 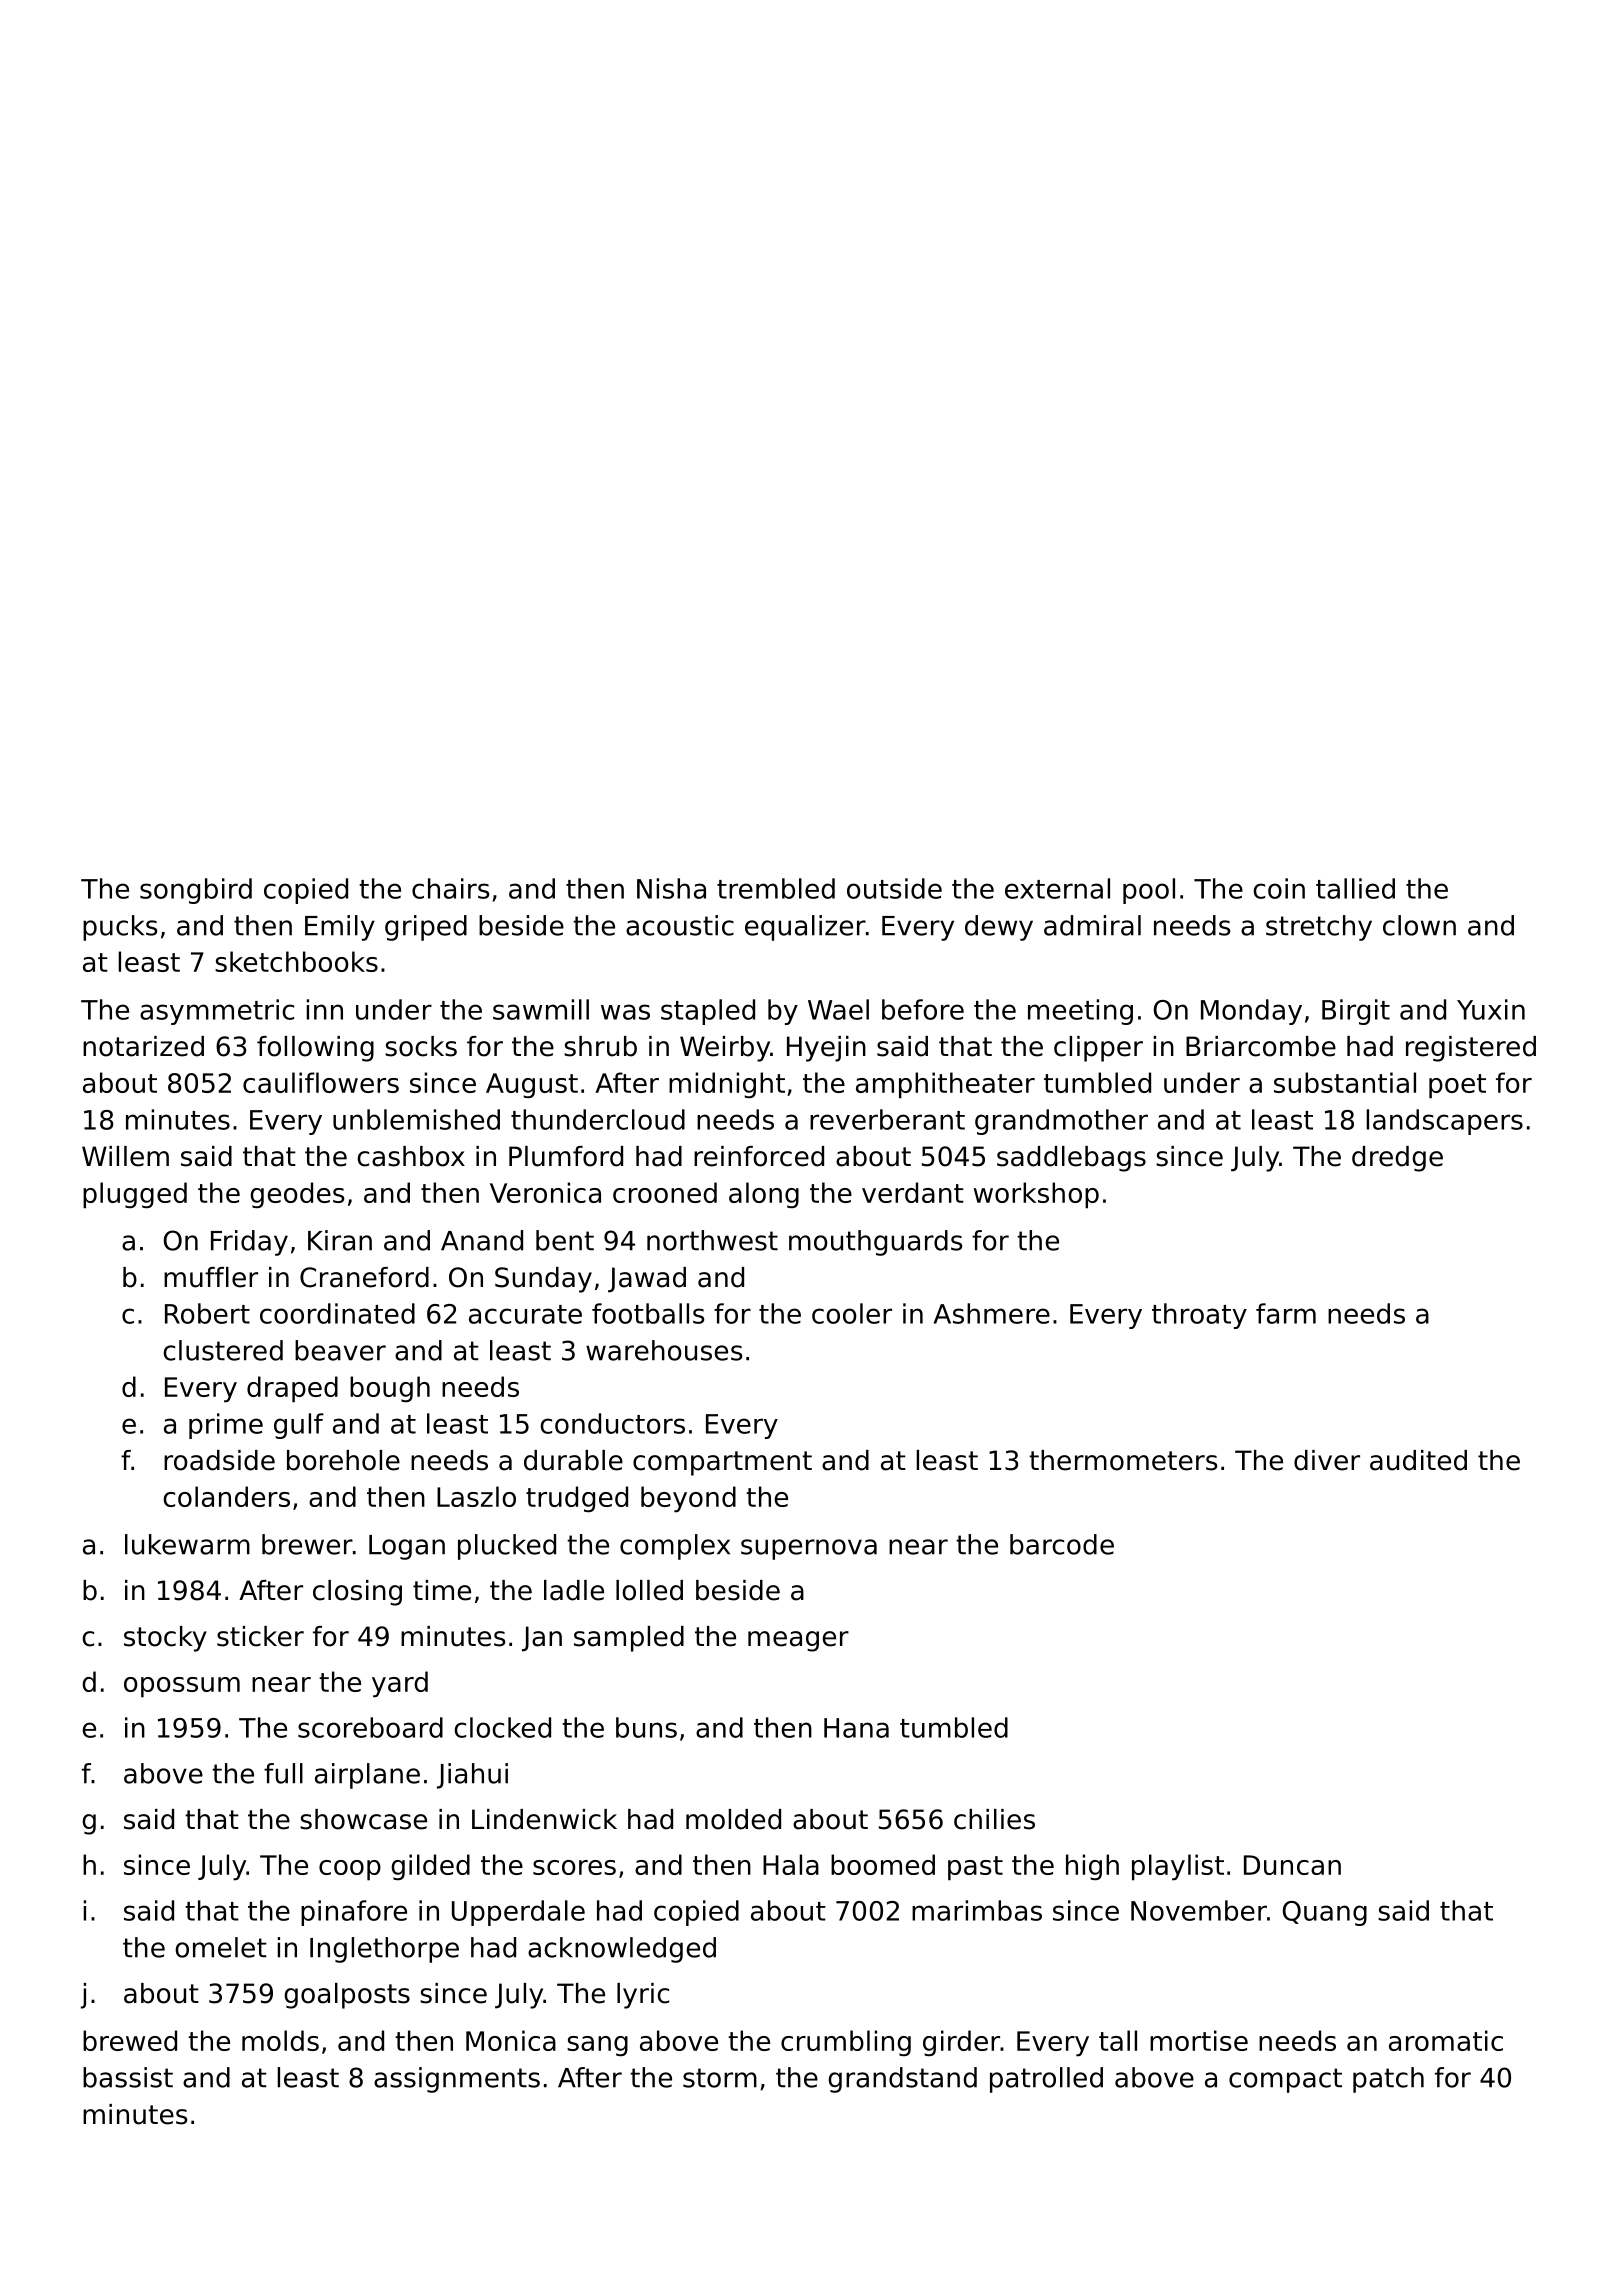 What do you see at coordinates (1446, 2040) in the page?
I see `aromatic` at bounding box center [1446, 2040].
